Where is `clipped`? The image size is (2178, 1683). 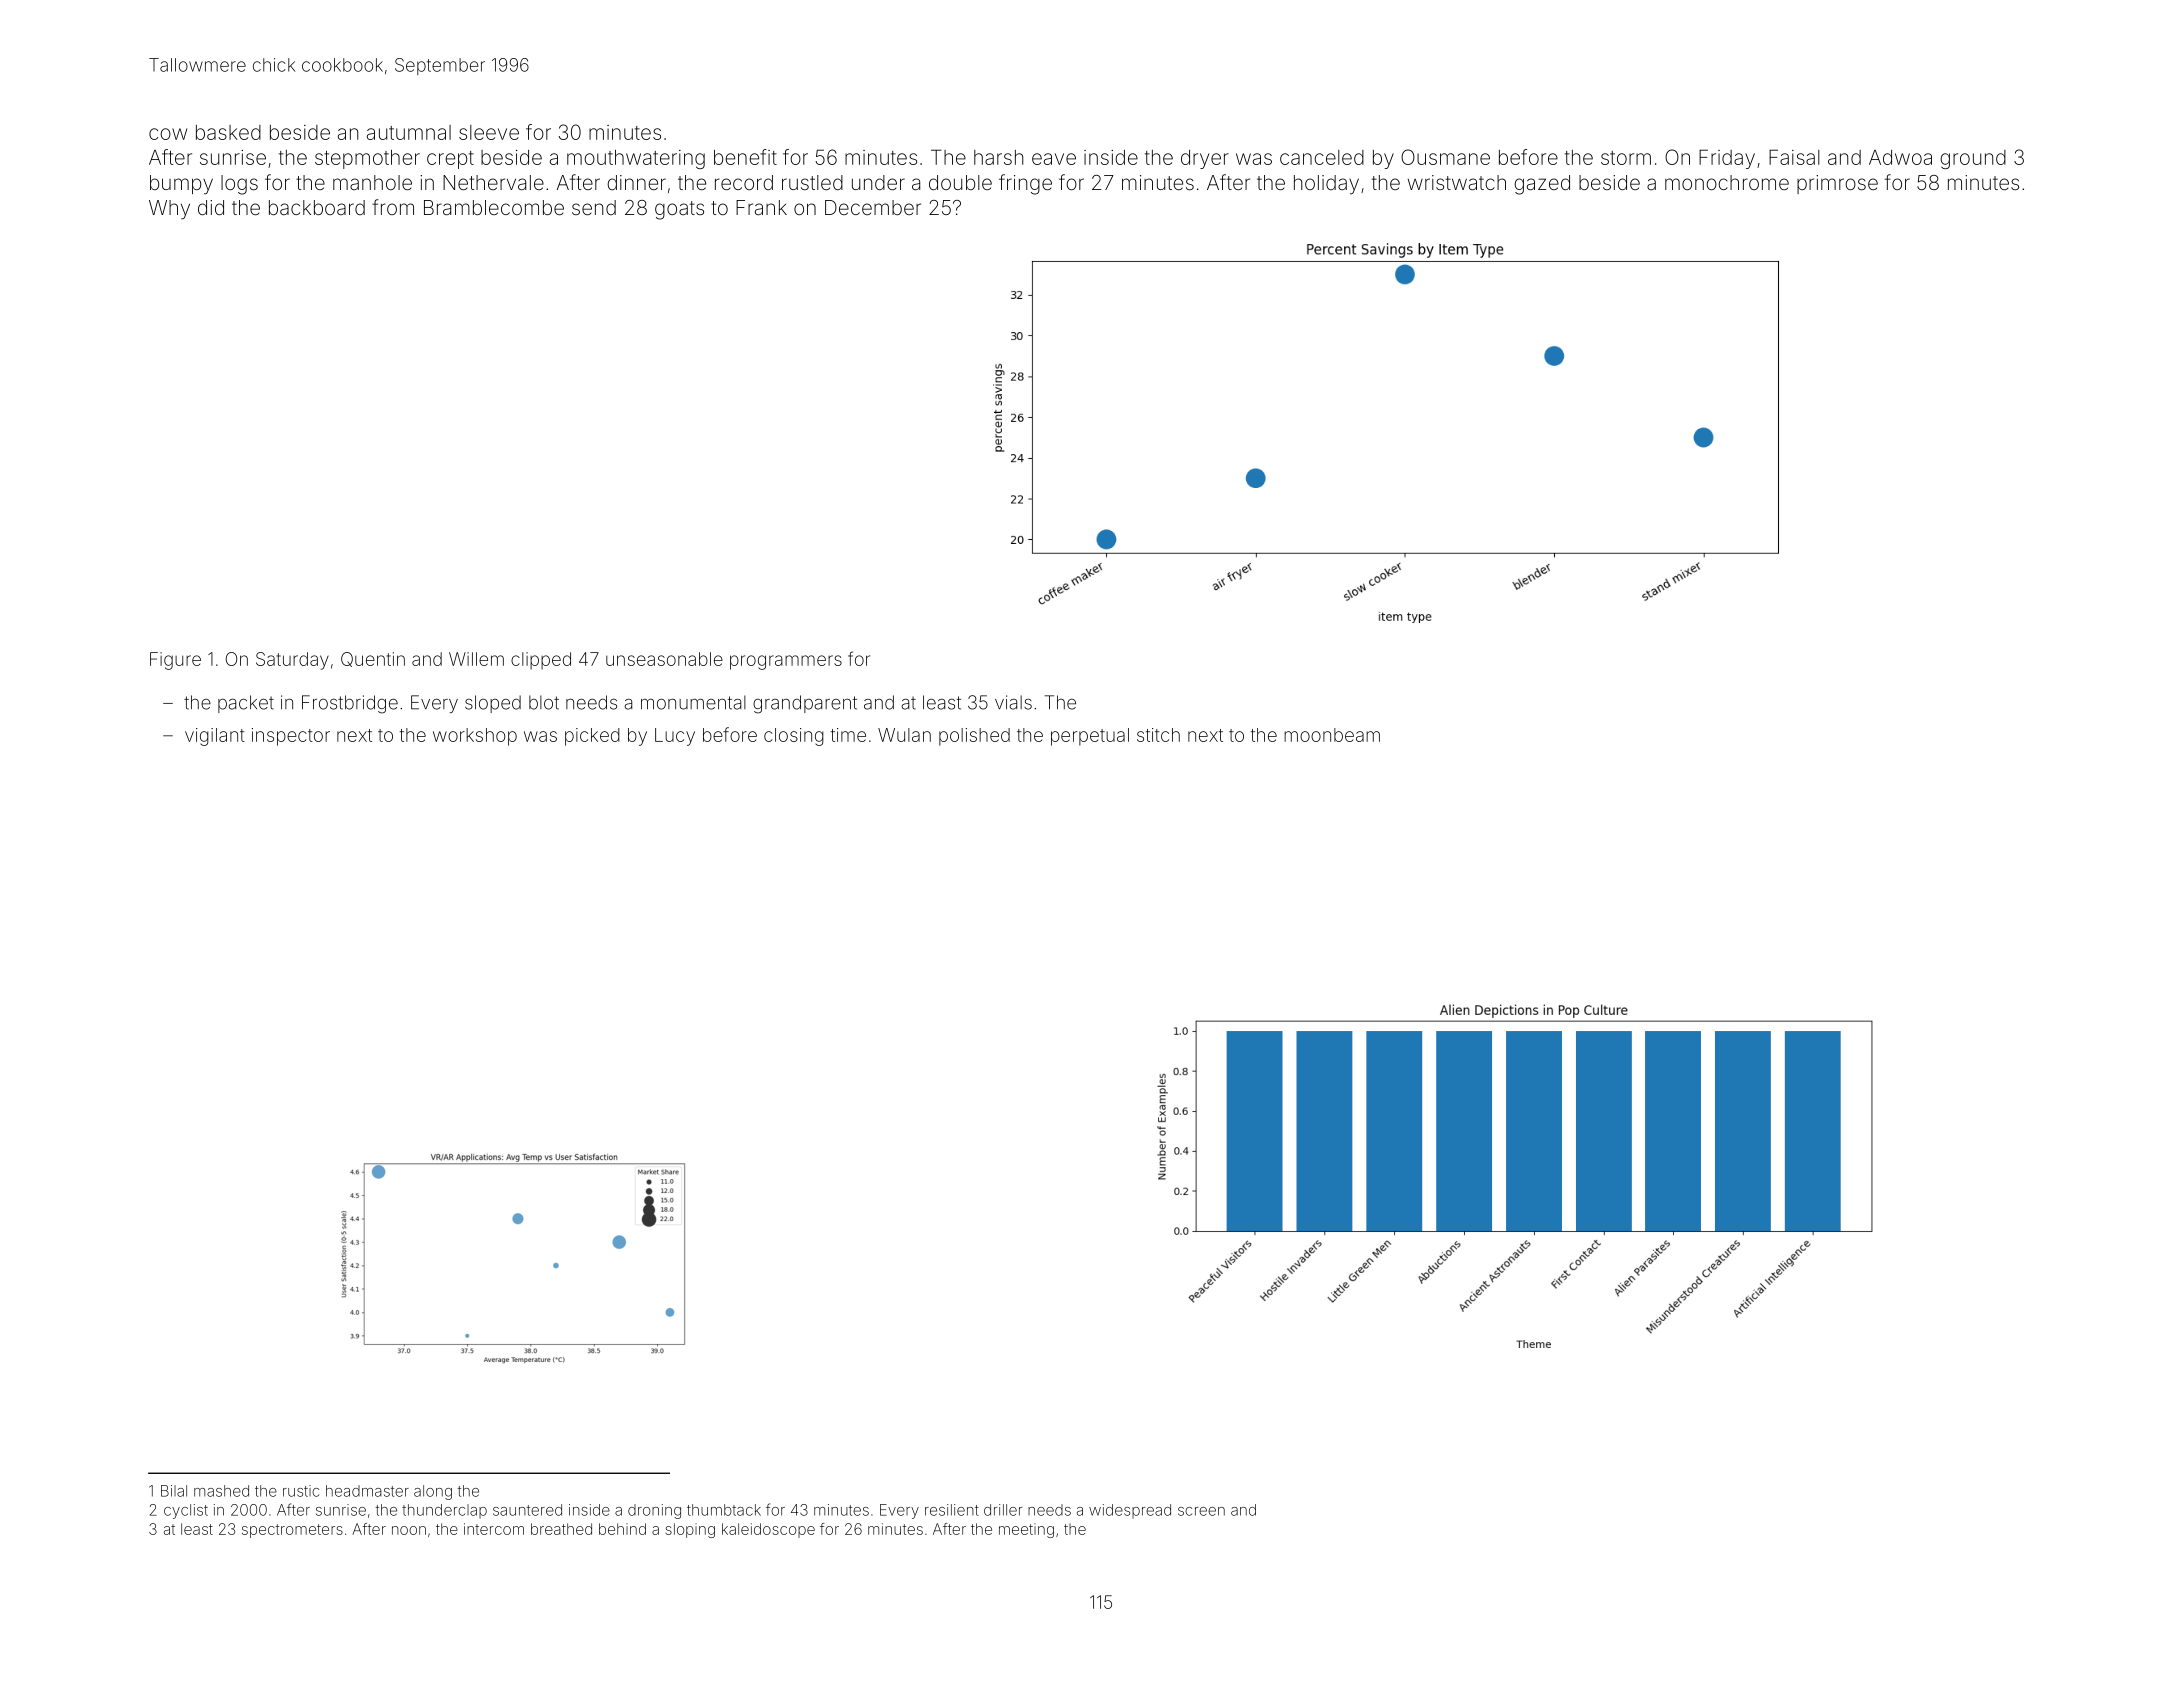 clipped is located at coordinates (541, 661).
